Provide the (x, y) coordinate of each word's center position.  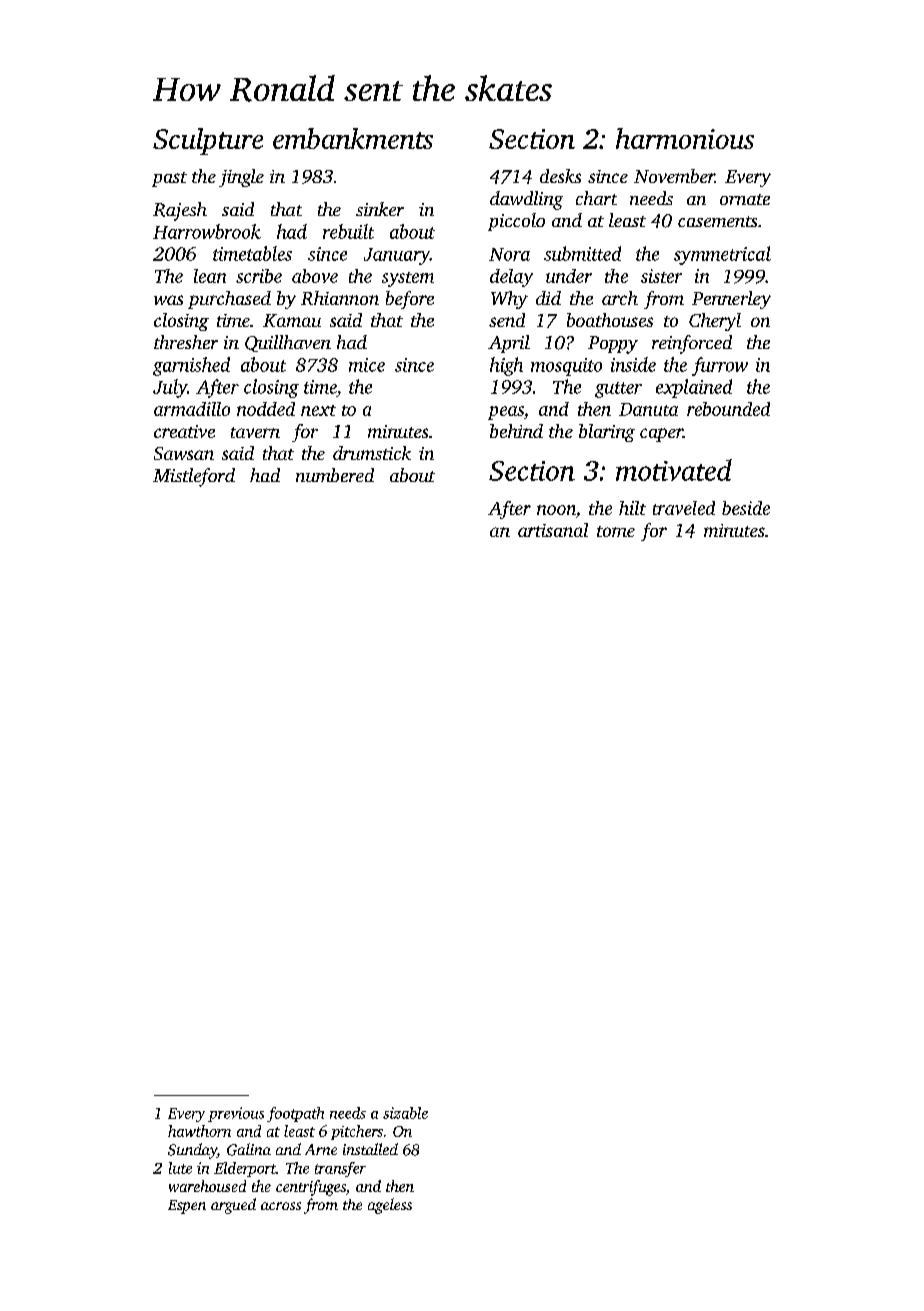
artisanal (553, 530)
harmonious (685, 138)
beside (746, 508)
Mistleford (194, 477)
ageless (390, 1206)
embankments (353, 138)
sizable (405, 1113)
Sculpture (208, 141)
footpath (295, 1114)
